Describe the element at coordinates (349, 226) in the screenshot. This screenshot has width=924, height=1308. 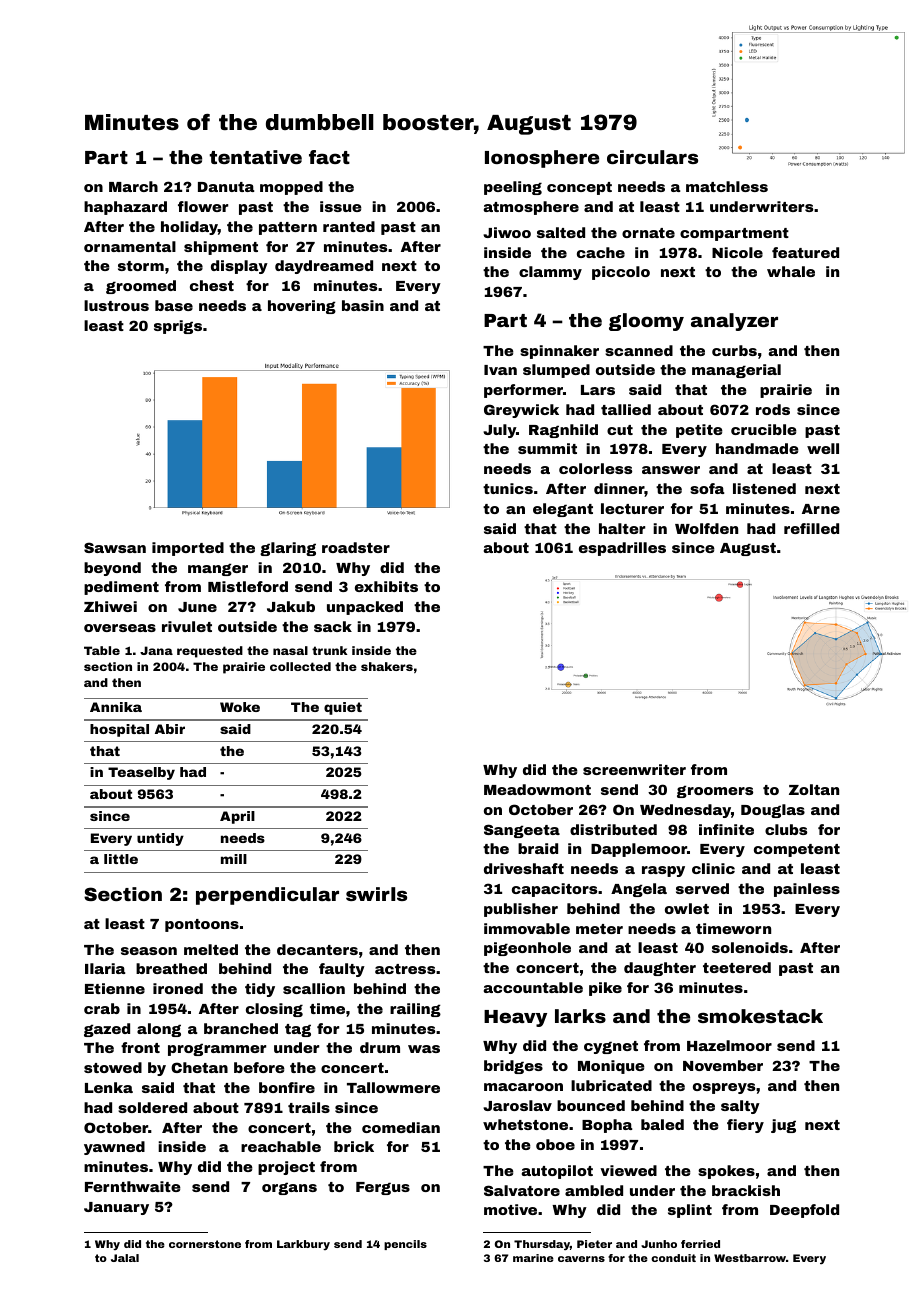
I see `ranted` at that location.
